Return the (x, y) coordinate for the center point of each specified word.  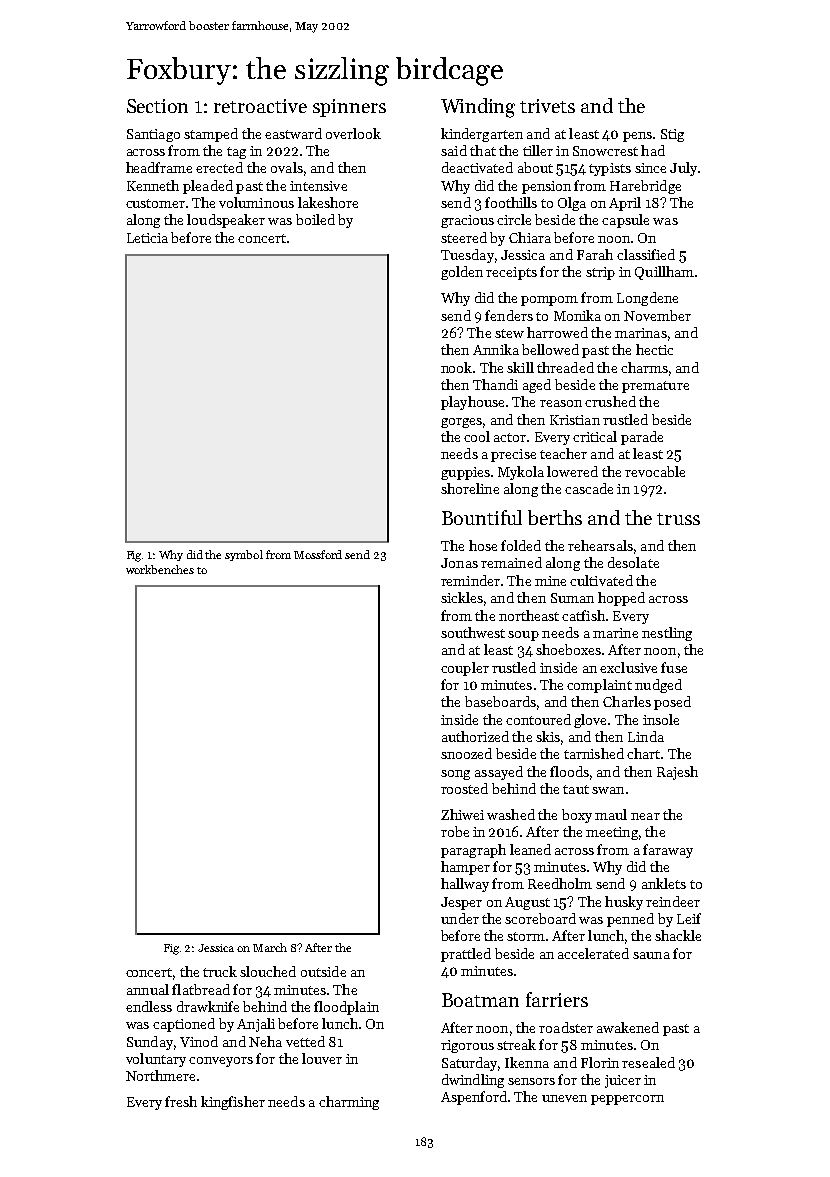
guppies (465, 473)
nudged (658, 686)
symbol (244, 555)
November (657, 315)
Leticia (147, 238)
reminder (470, 580)
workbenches (160, 569)
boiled (315, 219)
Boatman (480, 1000)
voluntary (156, 1060)
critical (595, 436)
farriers (557, 999)
